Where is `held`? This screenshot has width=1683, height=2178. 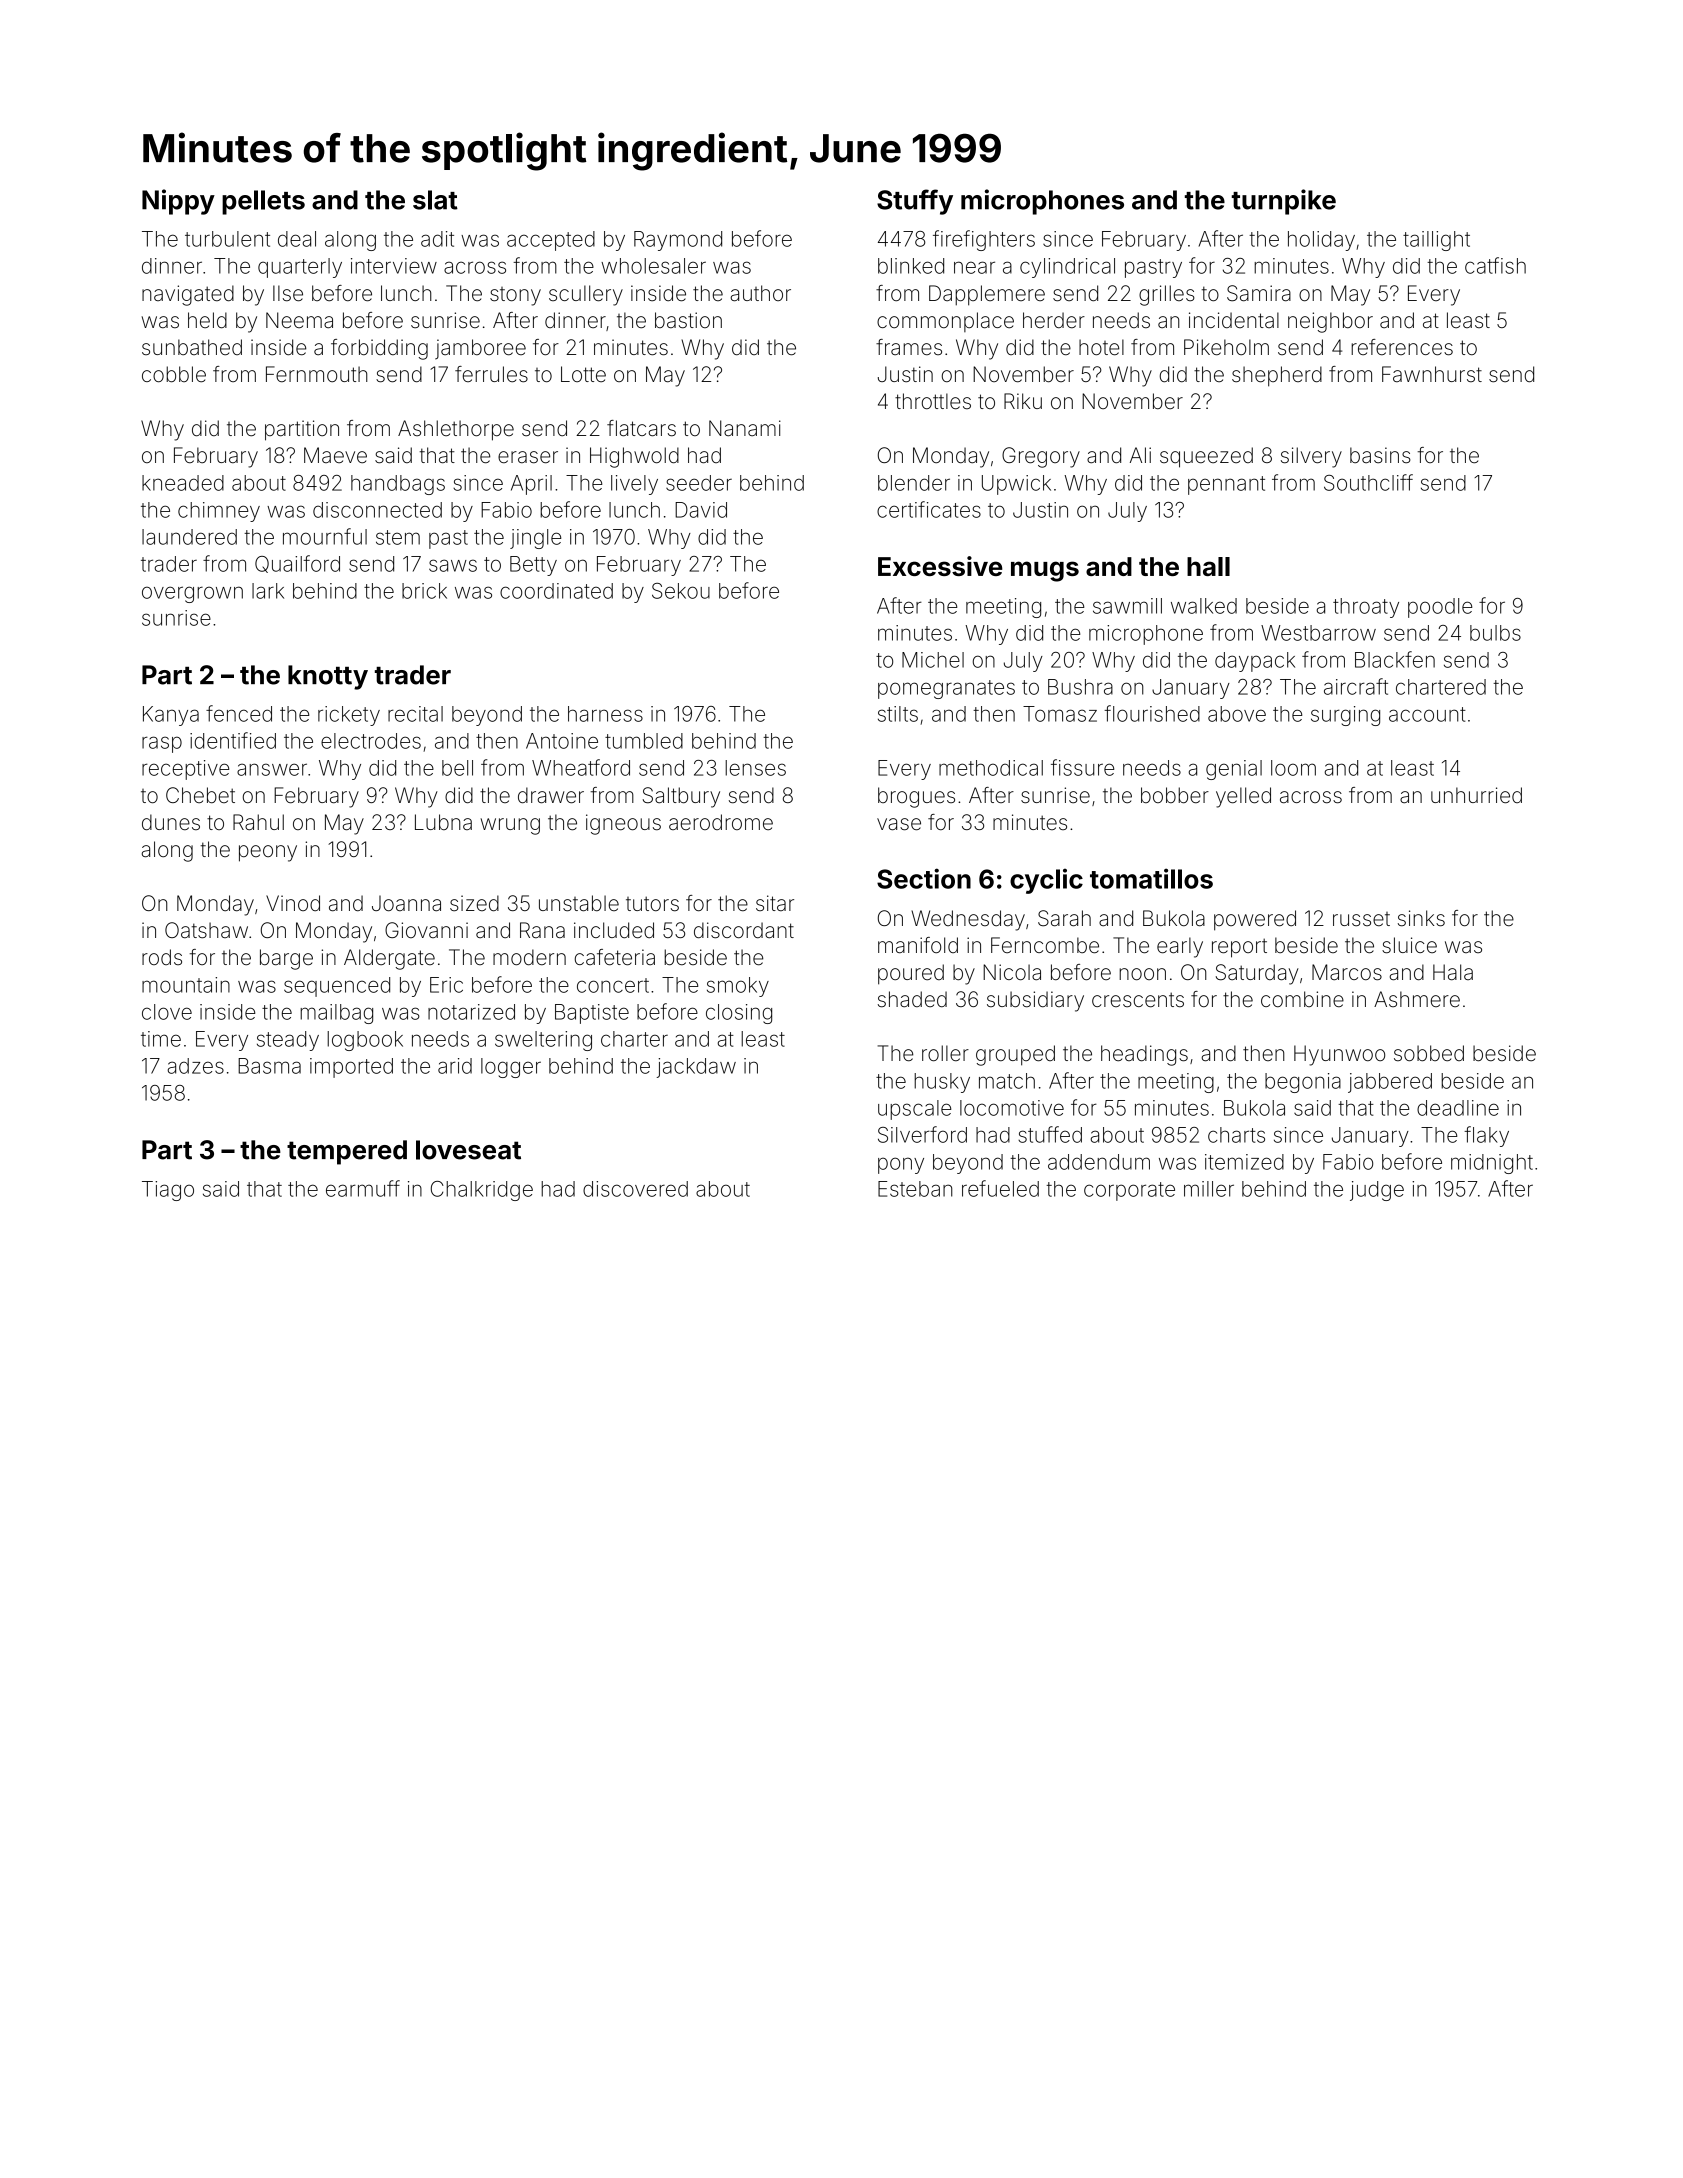 held is located at coordinates (207, 320).
